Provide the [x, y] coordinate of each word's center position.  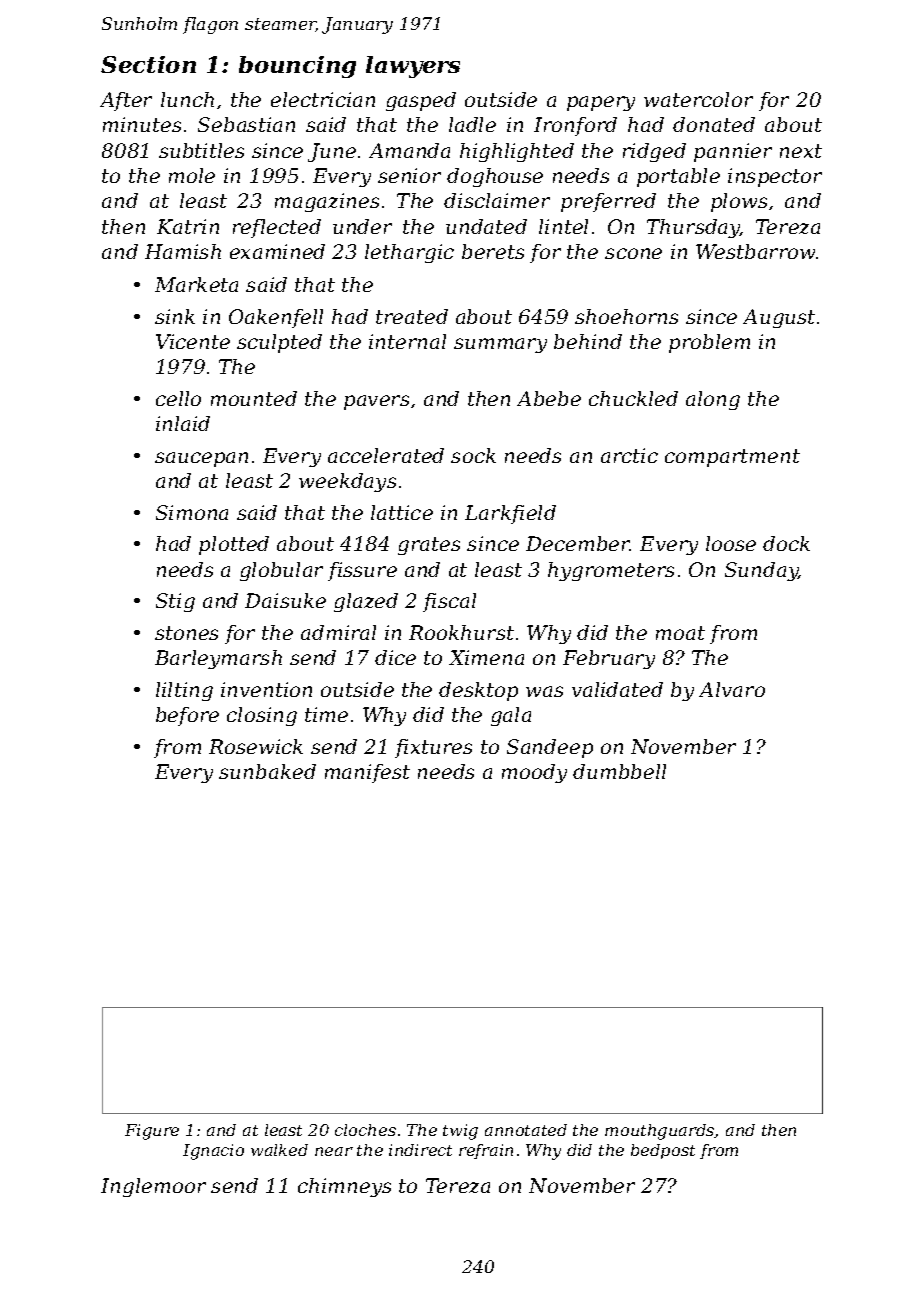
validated [617, 689]
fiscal [449, 602]
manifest [367, 773]
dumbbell [619, 771]
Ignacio [213, 1152]
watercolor [698, 99]
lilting [184, 691]
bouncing [297, 67]
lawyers [413, 67]
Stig [175, 602]
